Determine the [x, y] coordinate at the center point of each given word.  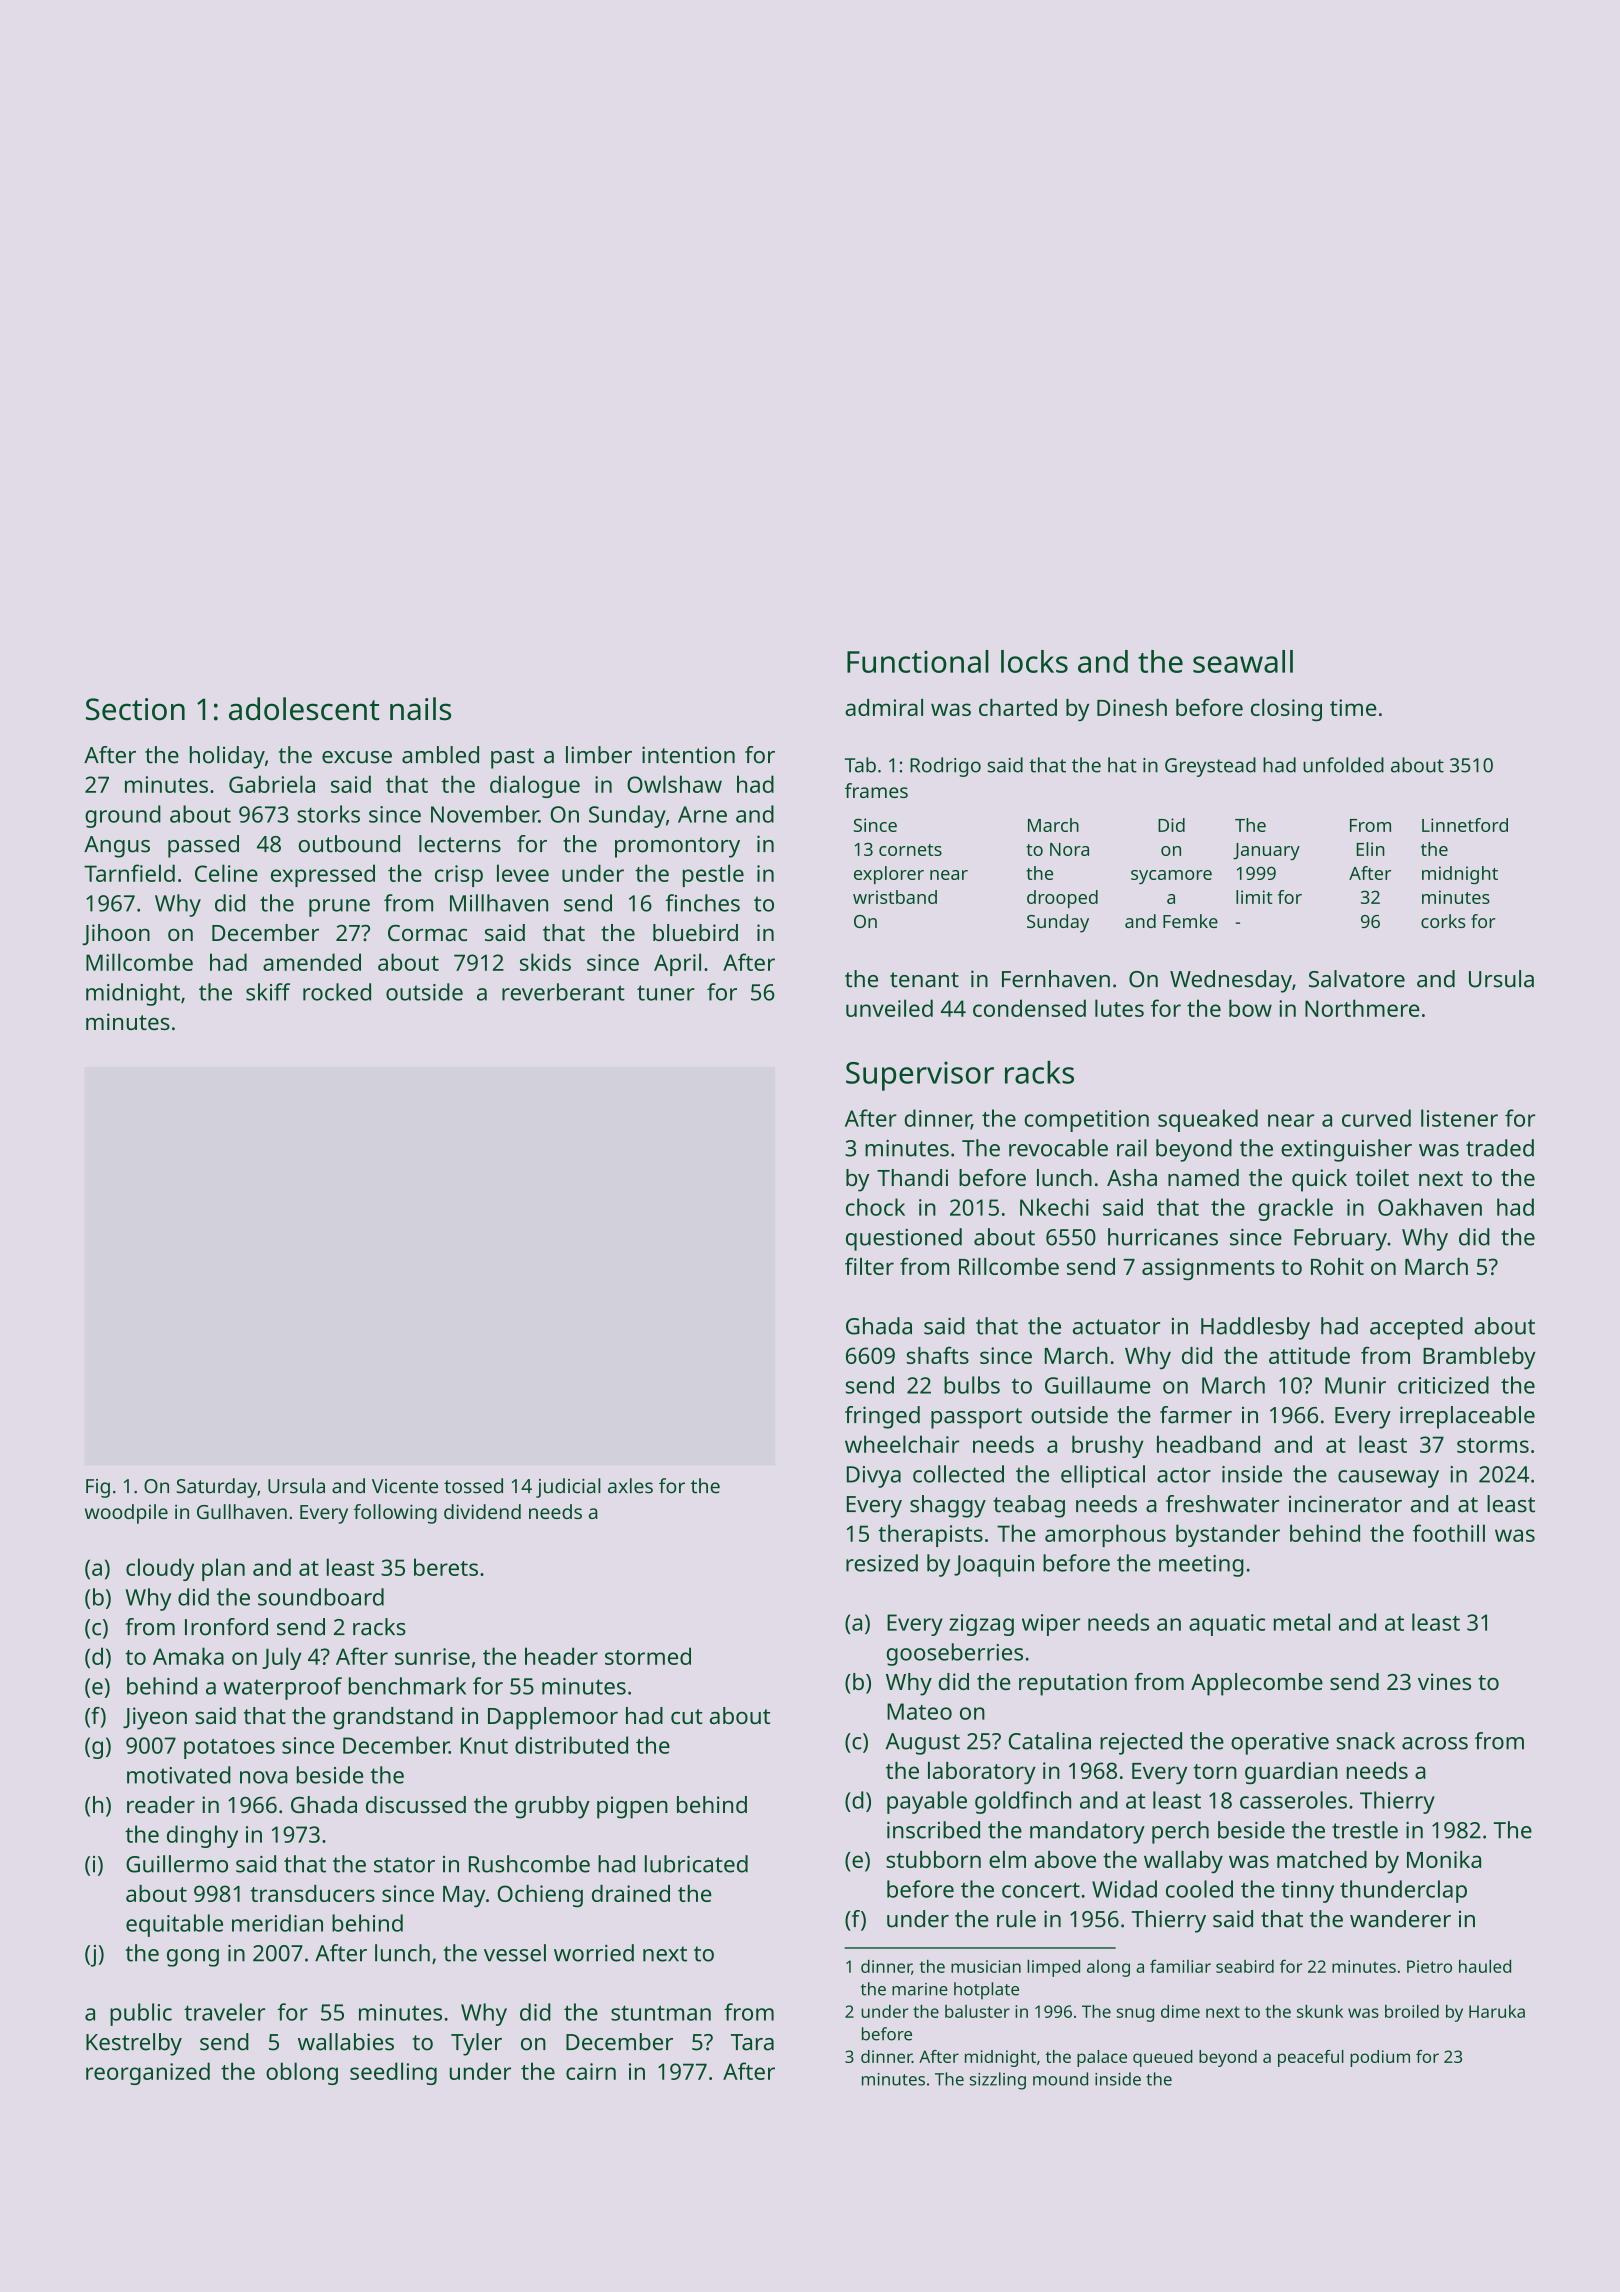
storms [1493, 1445]
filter [869, 1266]
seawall [1243, 661]
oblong [302, 2073]
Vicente [405, 1486]
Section [135, 709]
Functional [918, 661]
